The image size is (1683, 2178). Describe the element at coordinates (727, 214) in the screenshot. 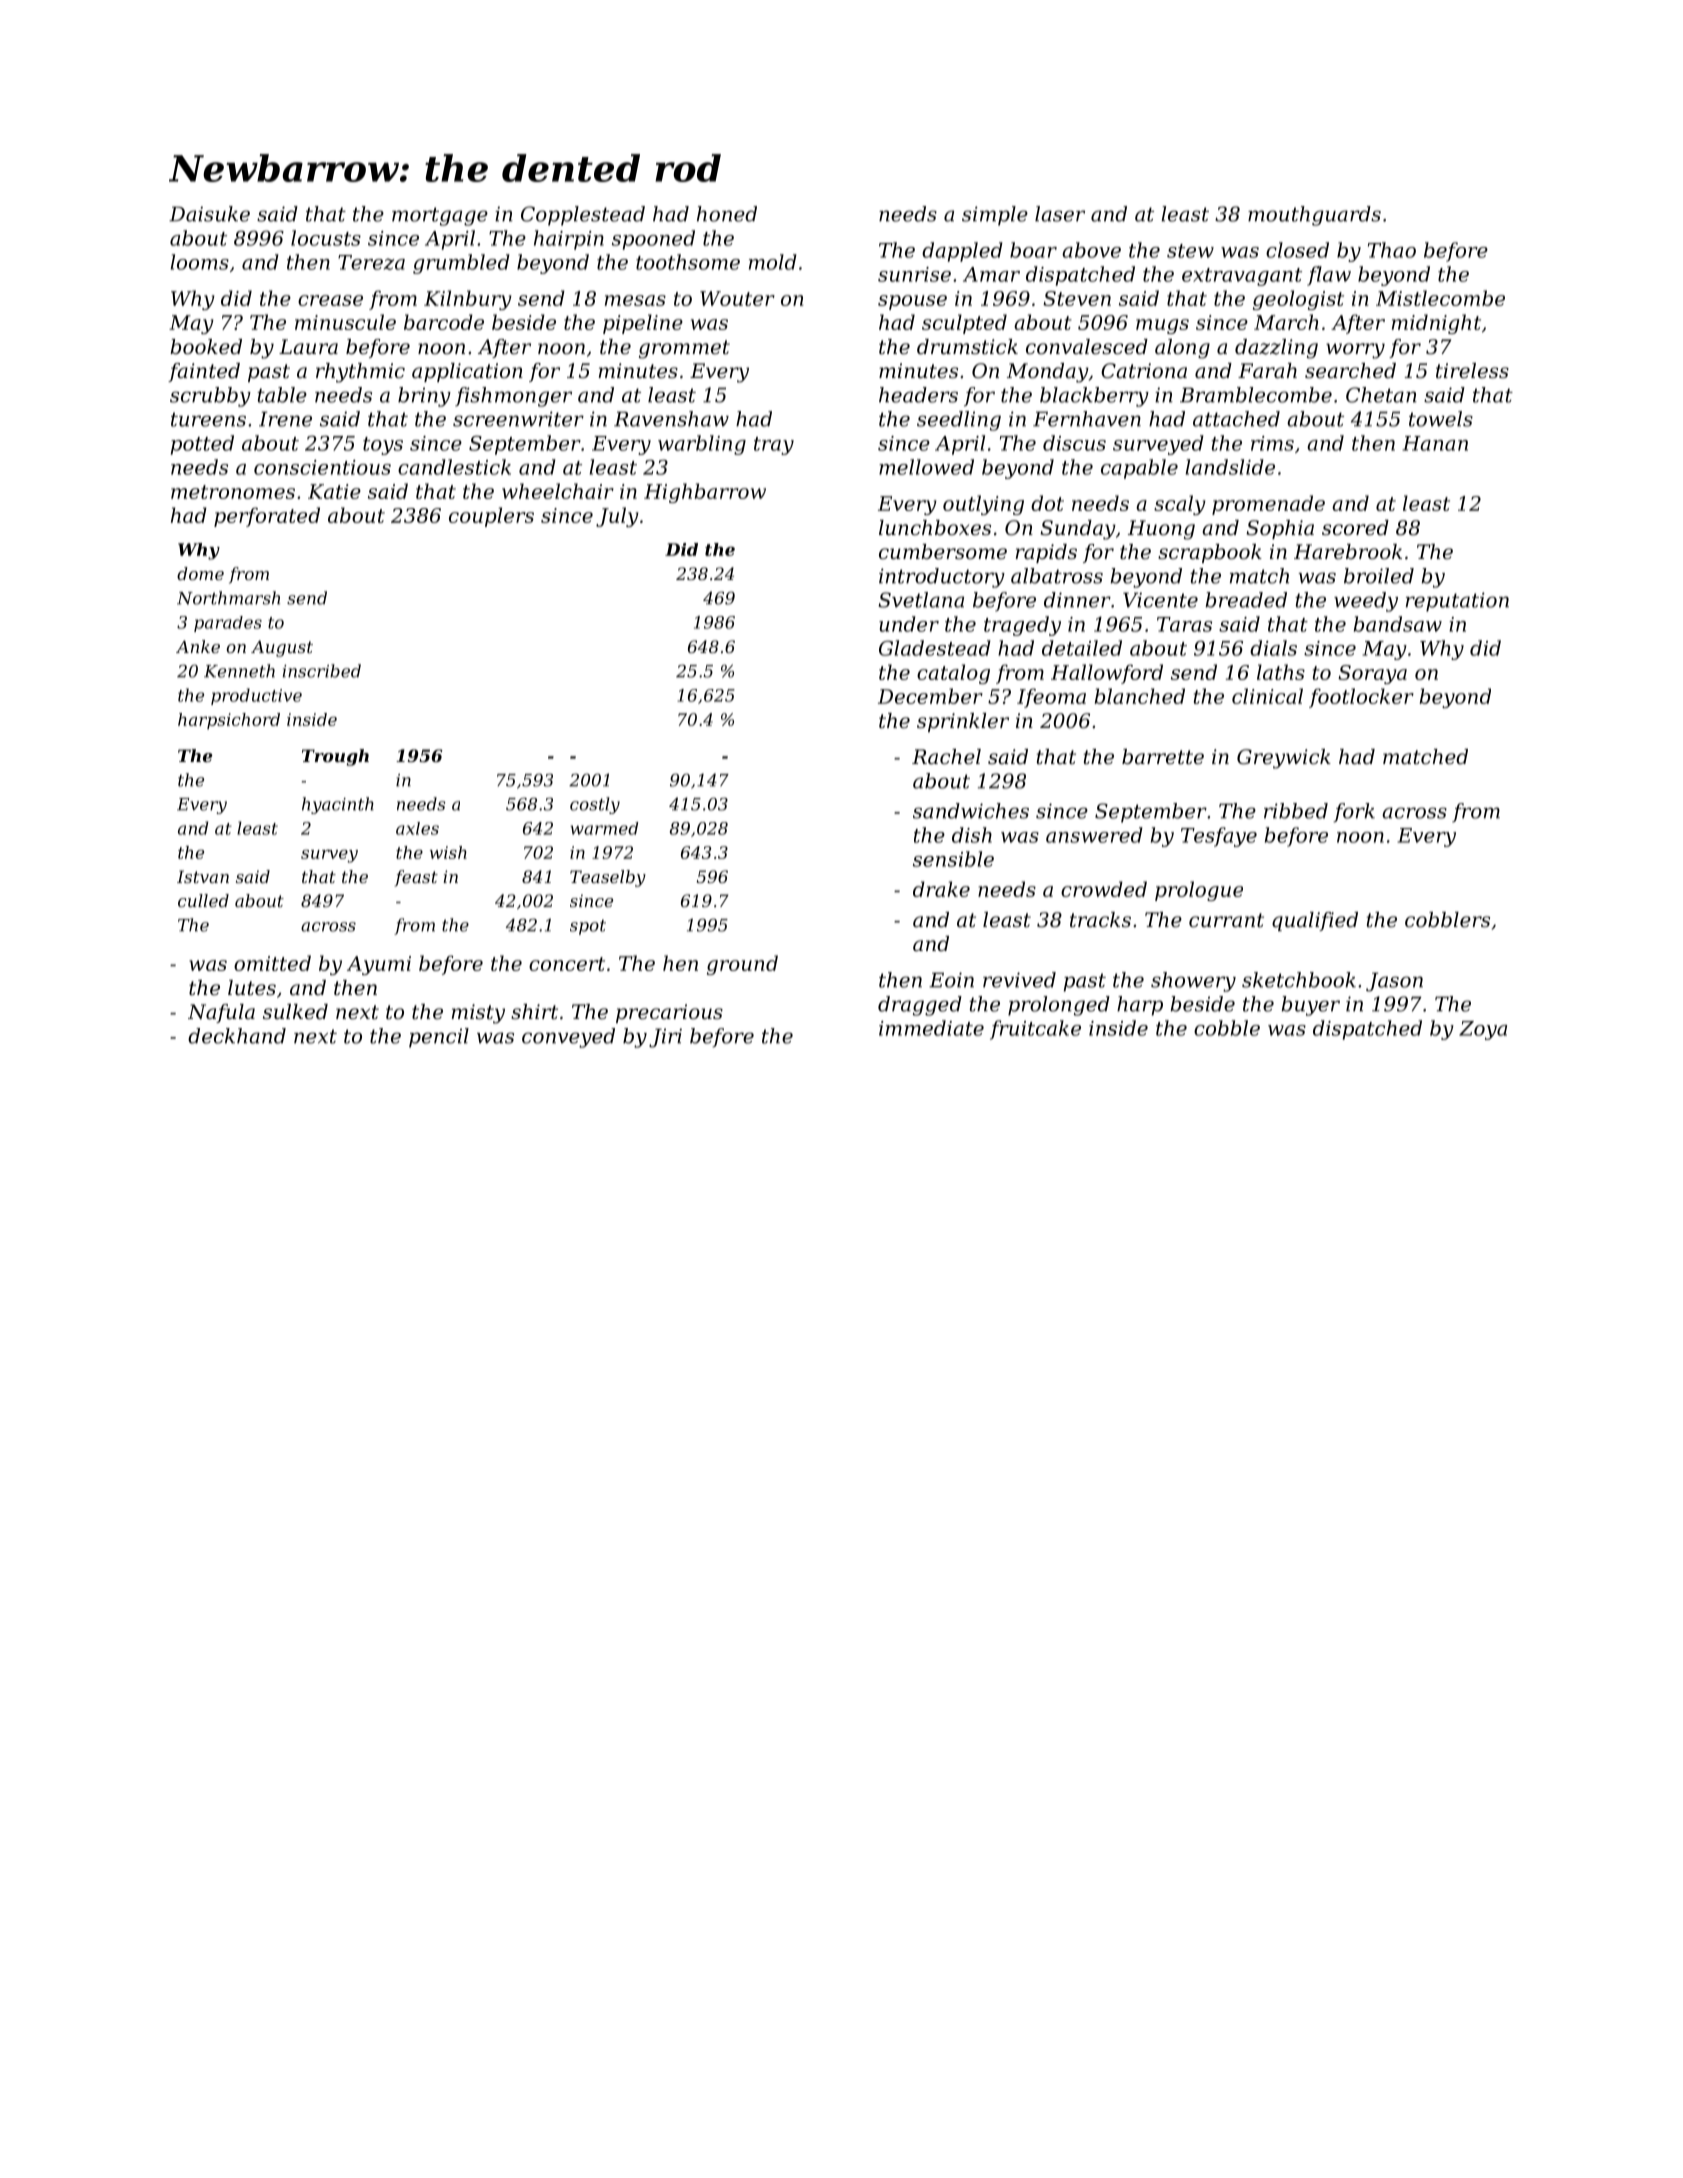

I see `honed` at that location.
